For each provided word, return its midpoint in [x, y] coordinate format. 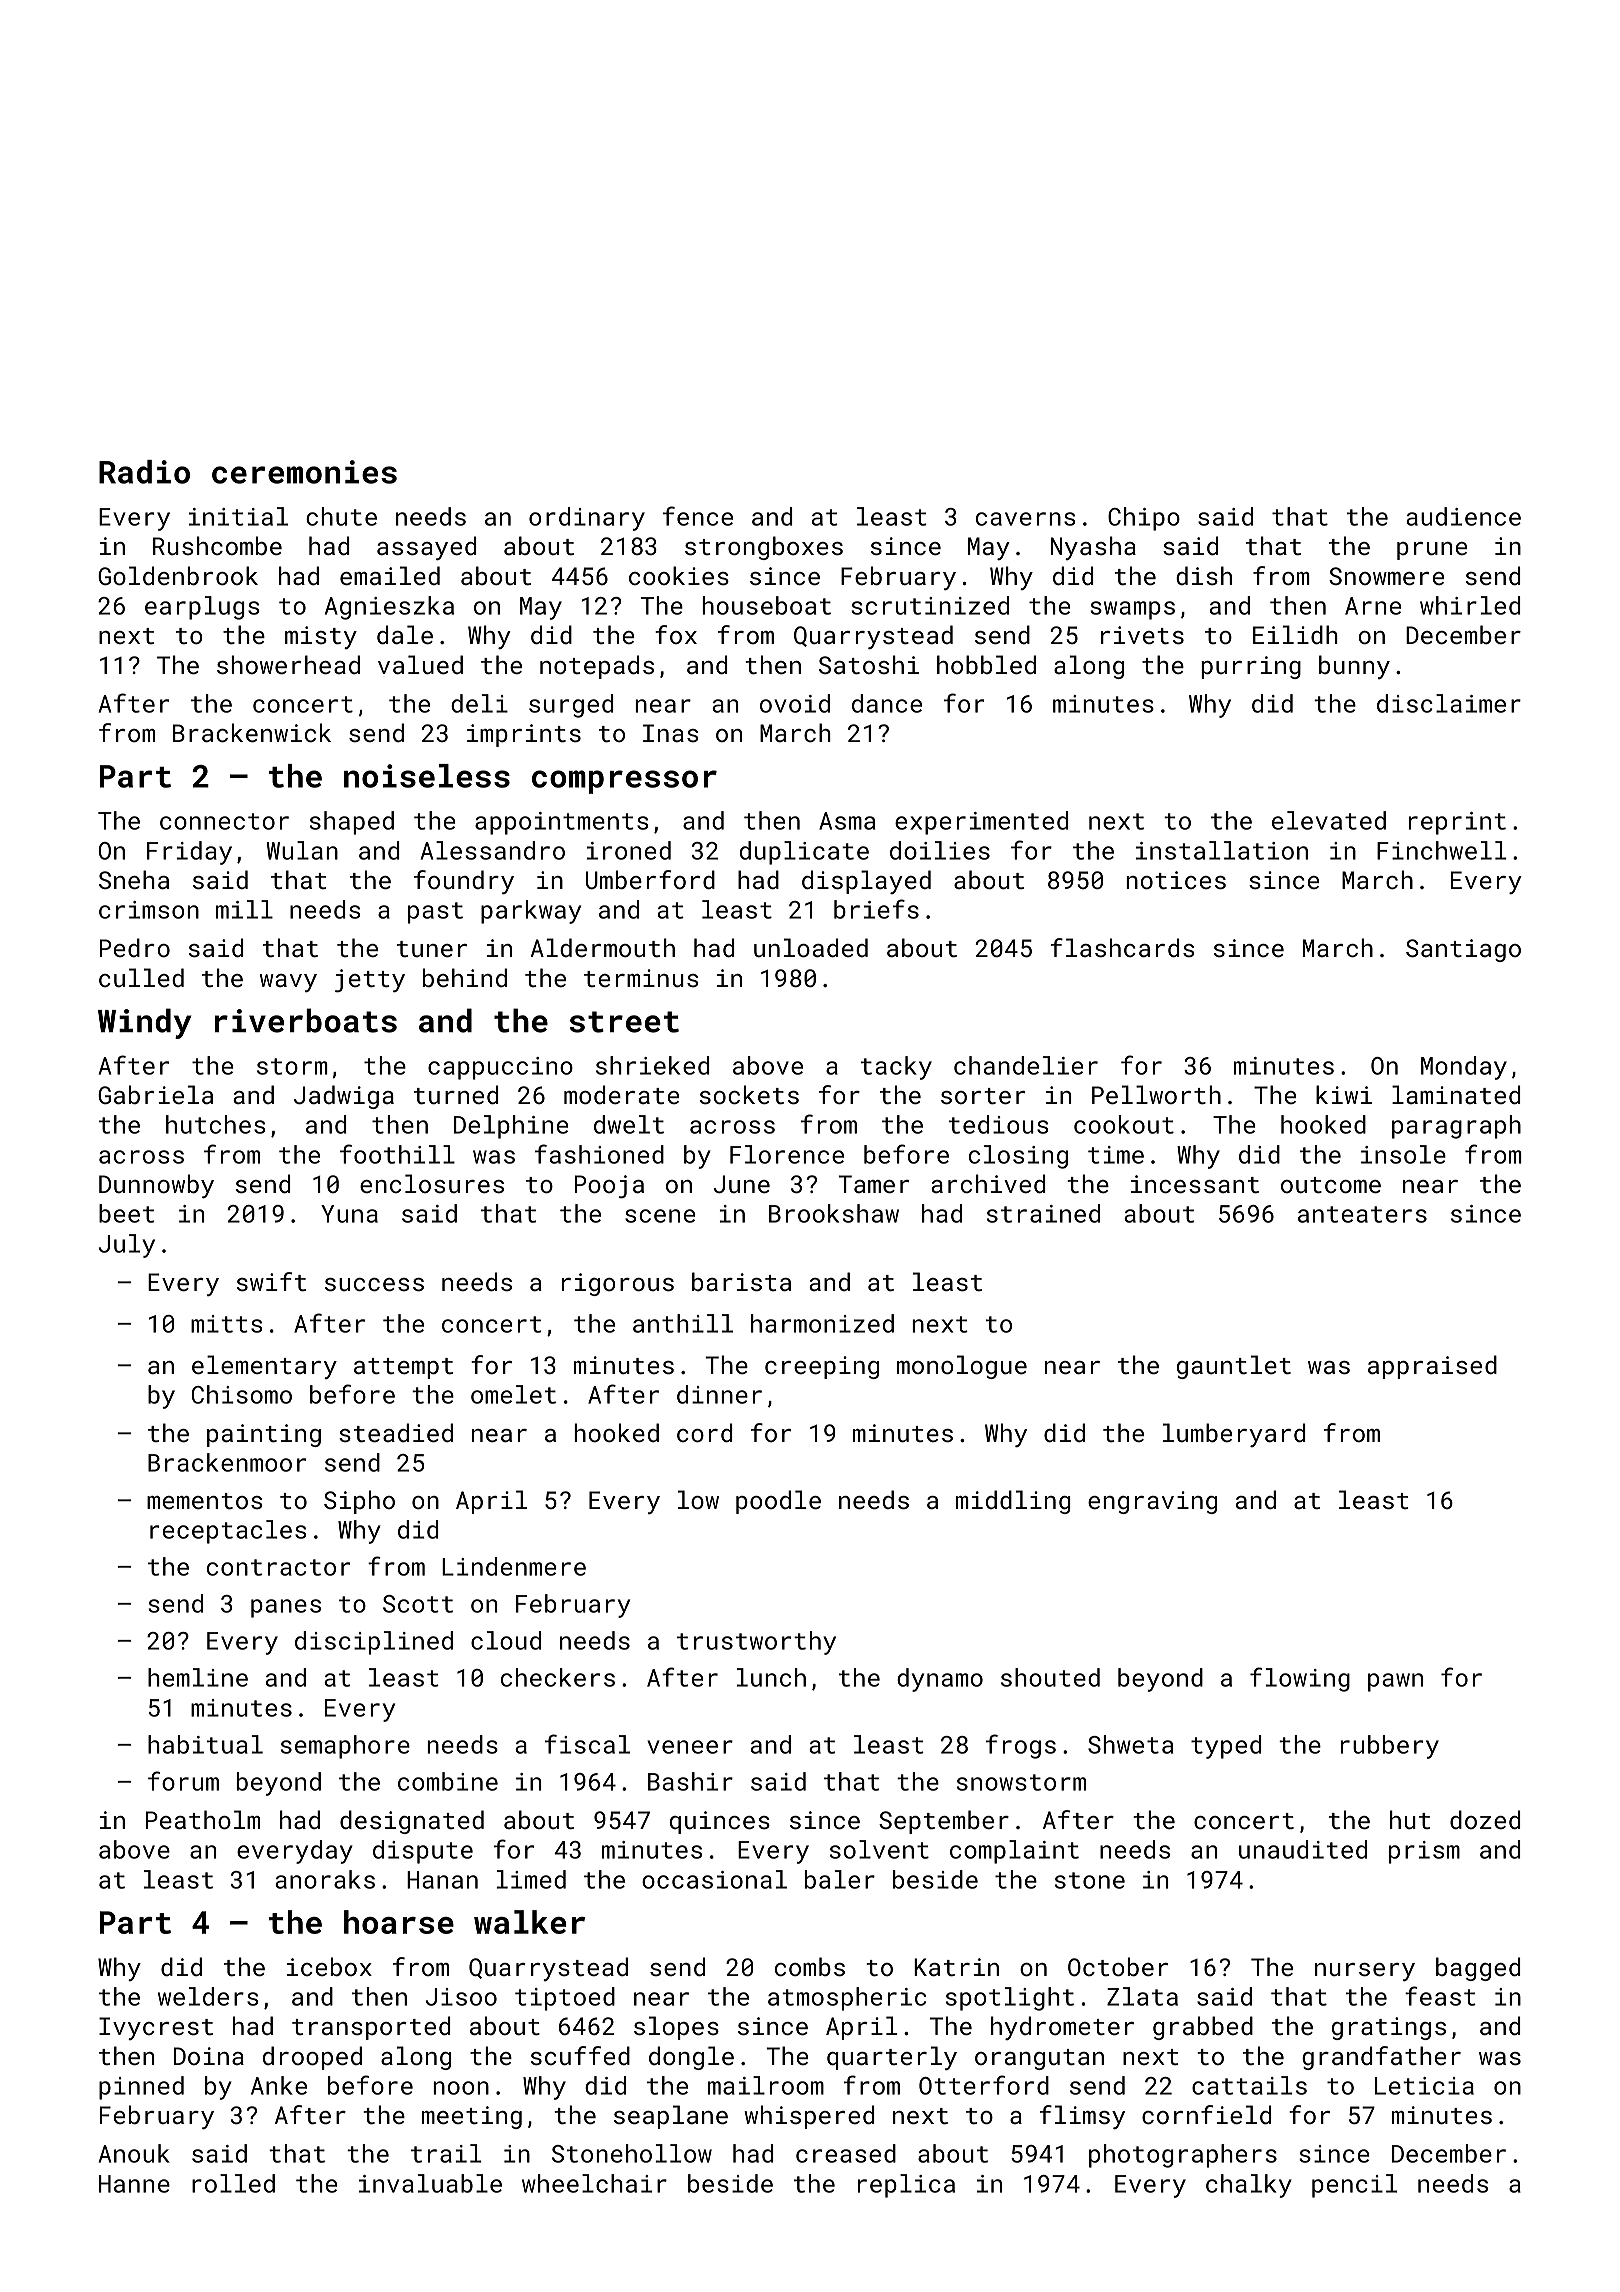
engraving [1152, 1502]
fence [698, 516]
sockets [749, 1094]
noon [461, 2088]
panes [286, 1608]
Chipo [1144, 519]
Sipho [359, 1502]
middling [1013, 1502]
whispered [809, 2117]
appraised [1432, 1367]
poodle [778, 1502]
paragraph [1456, 1127]
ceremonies [304, 472]
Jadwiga [344, 1097]
